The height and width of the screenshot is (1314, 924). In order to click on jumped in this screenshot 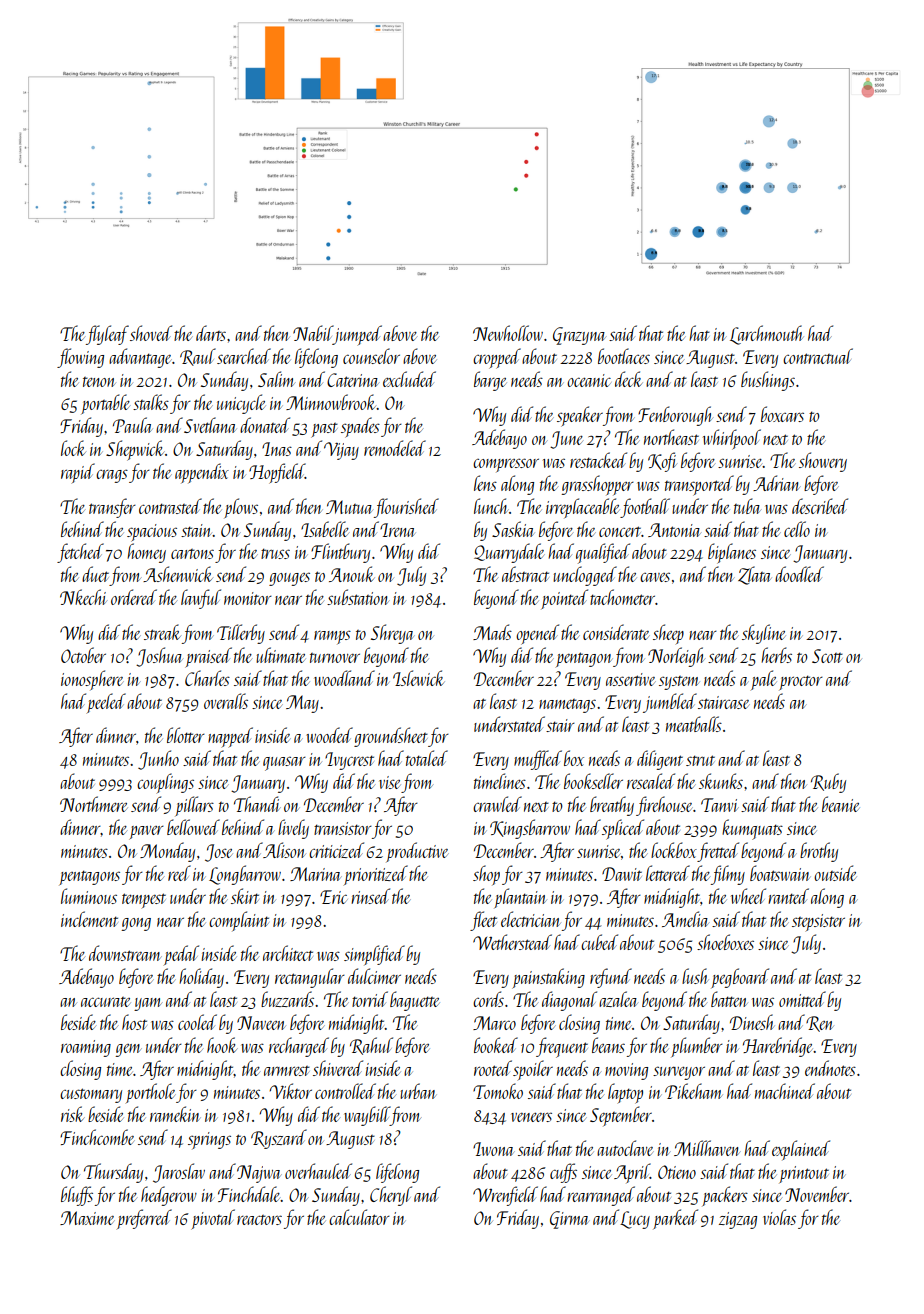, I will do `click(357, 335)`.
